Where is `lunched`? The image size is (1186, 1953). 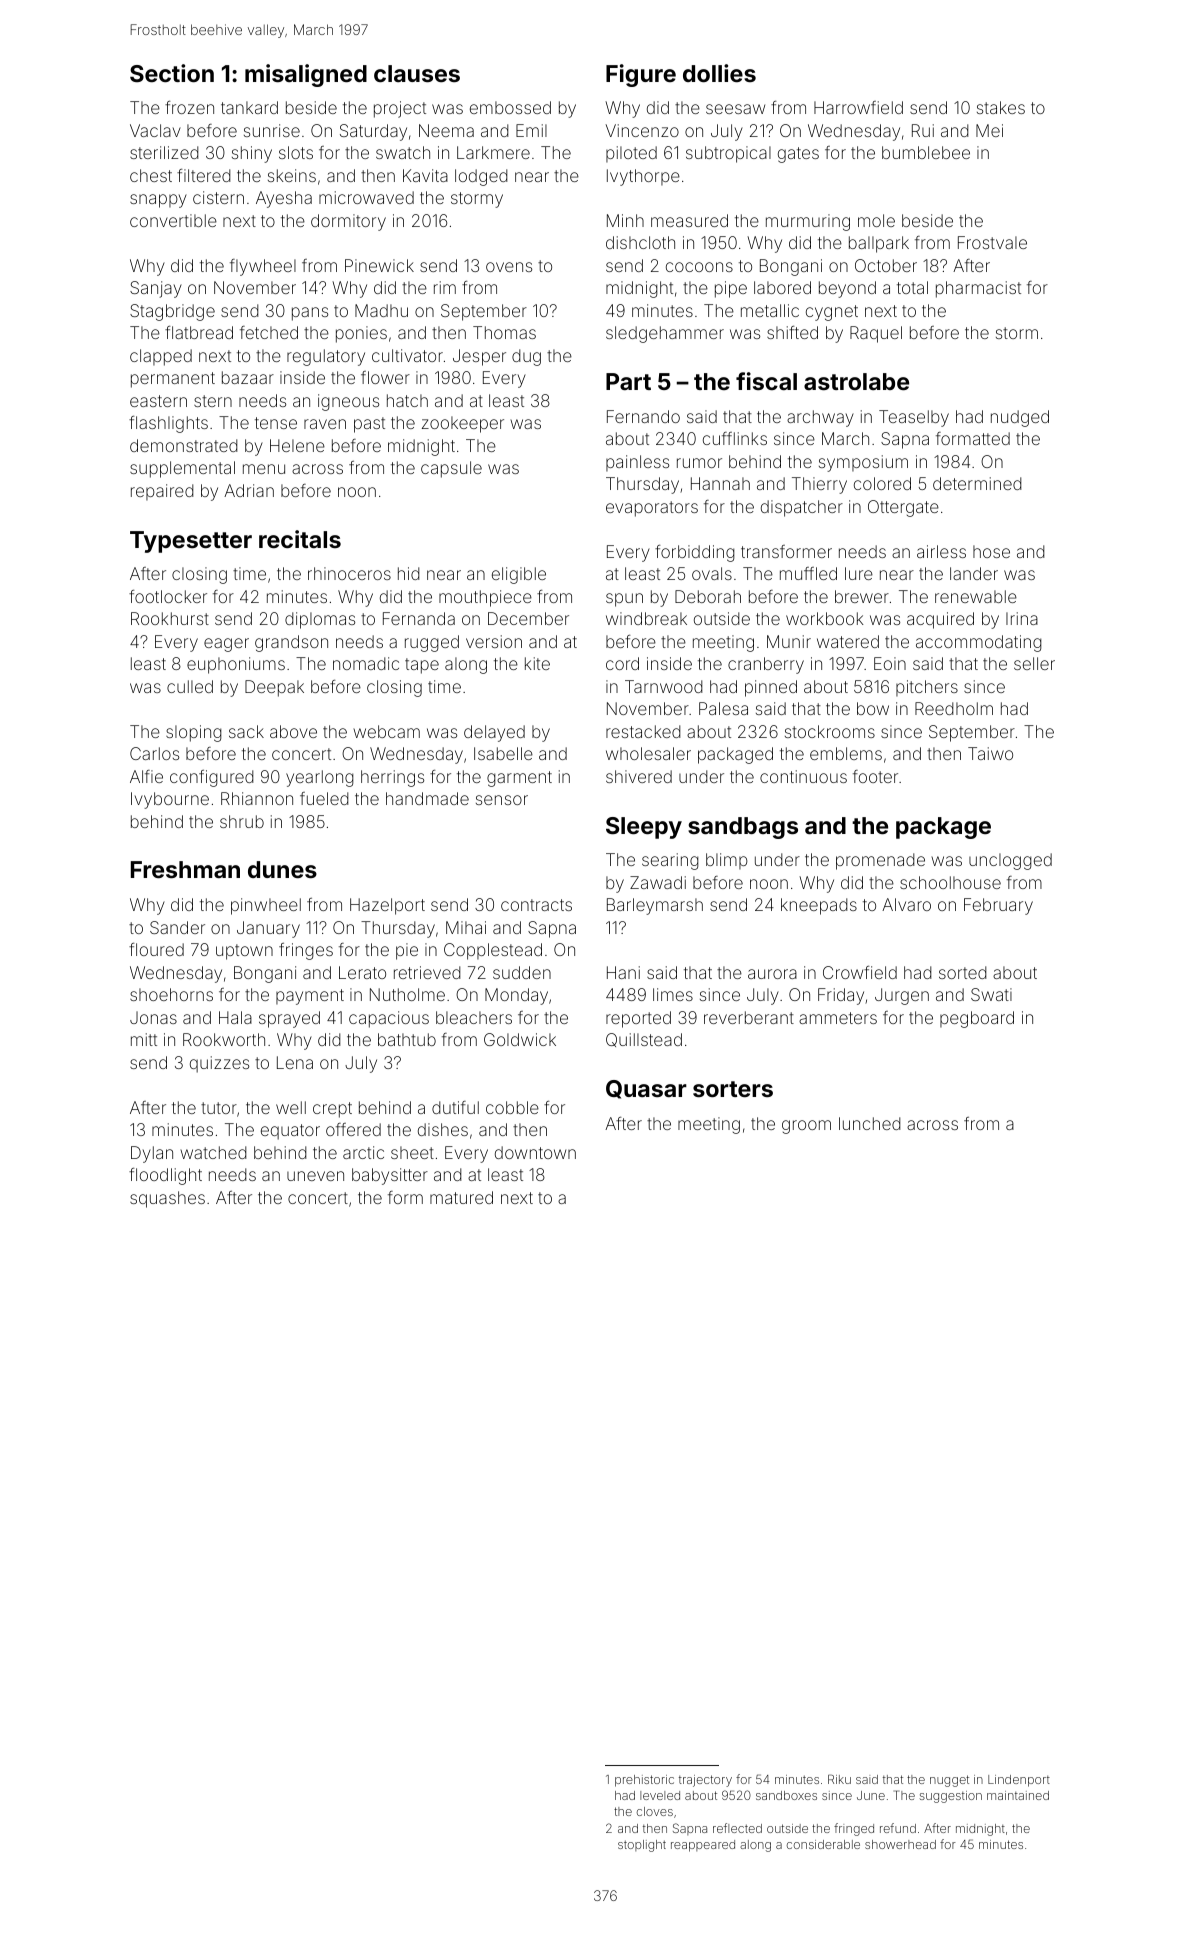
lunched is located at coordinates (870, 1123).
